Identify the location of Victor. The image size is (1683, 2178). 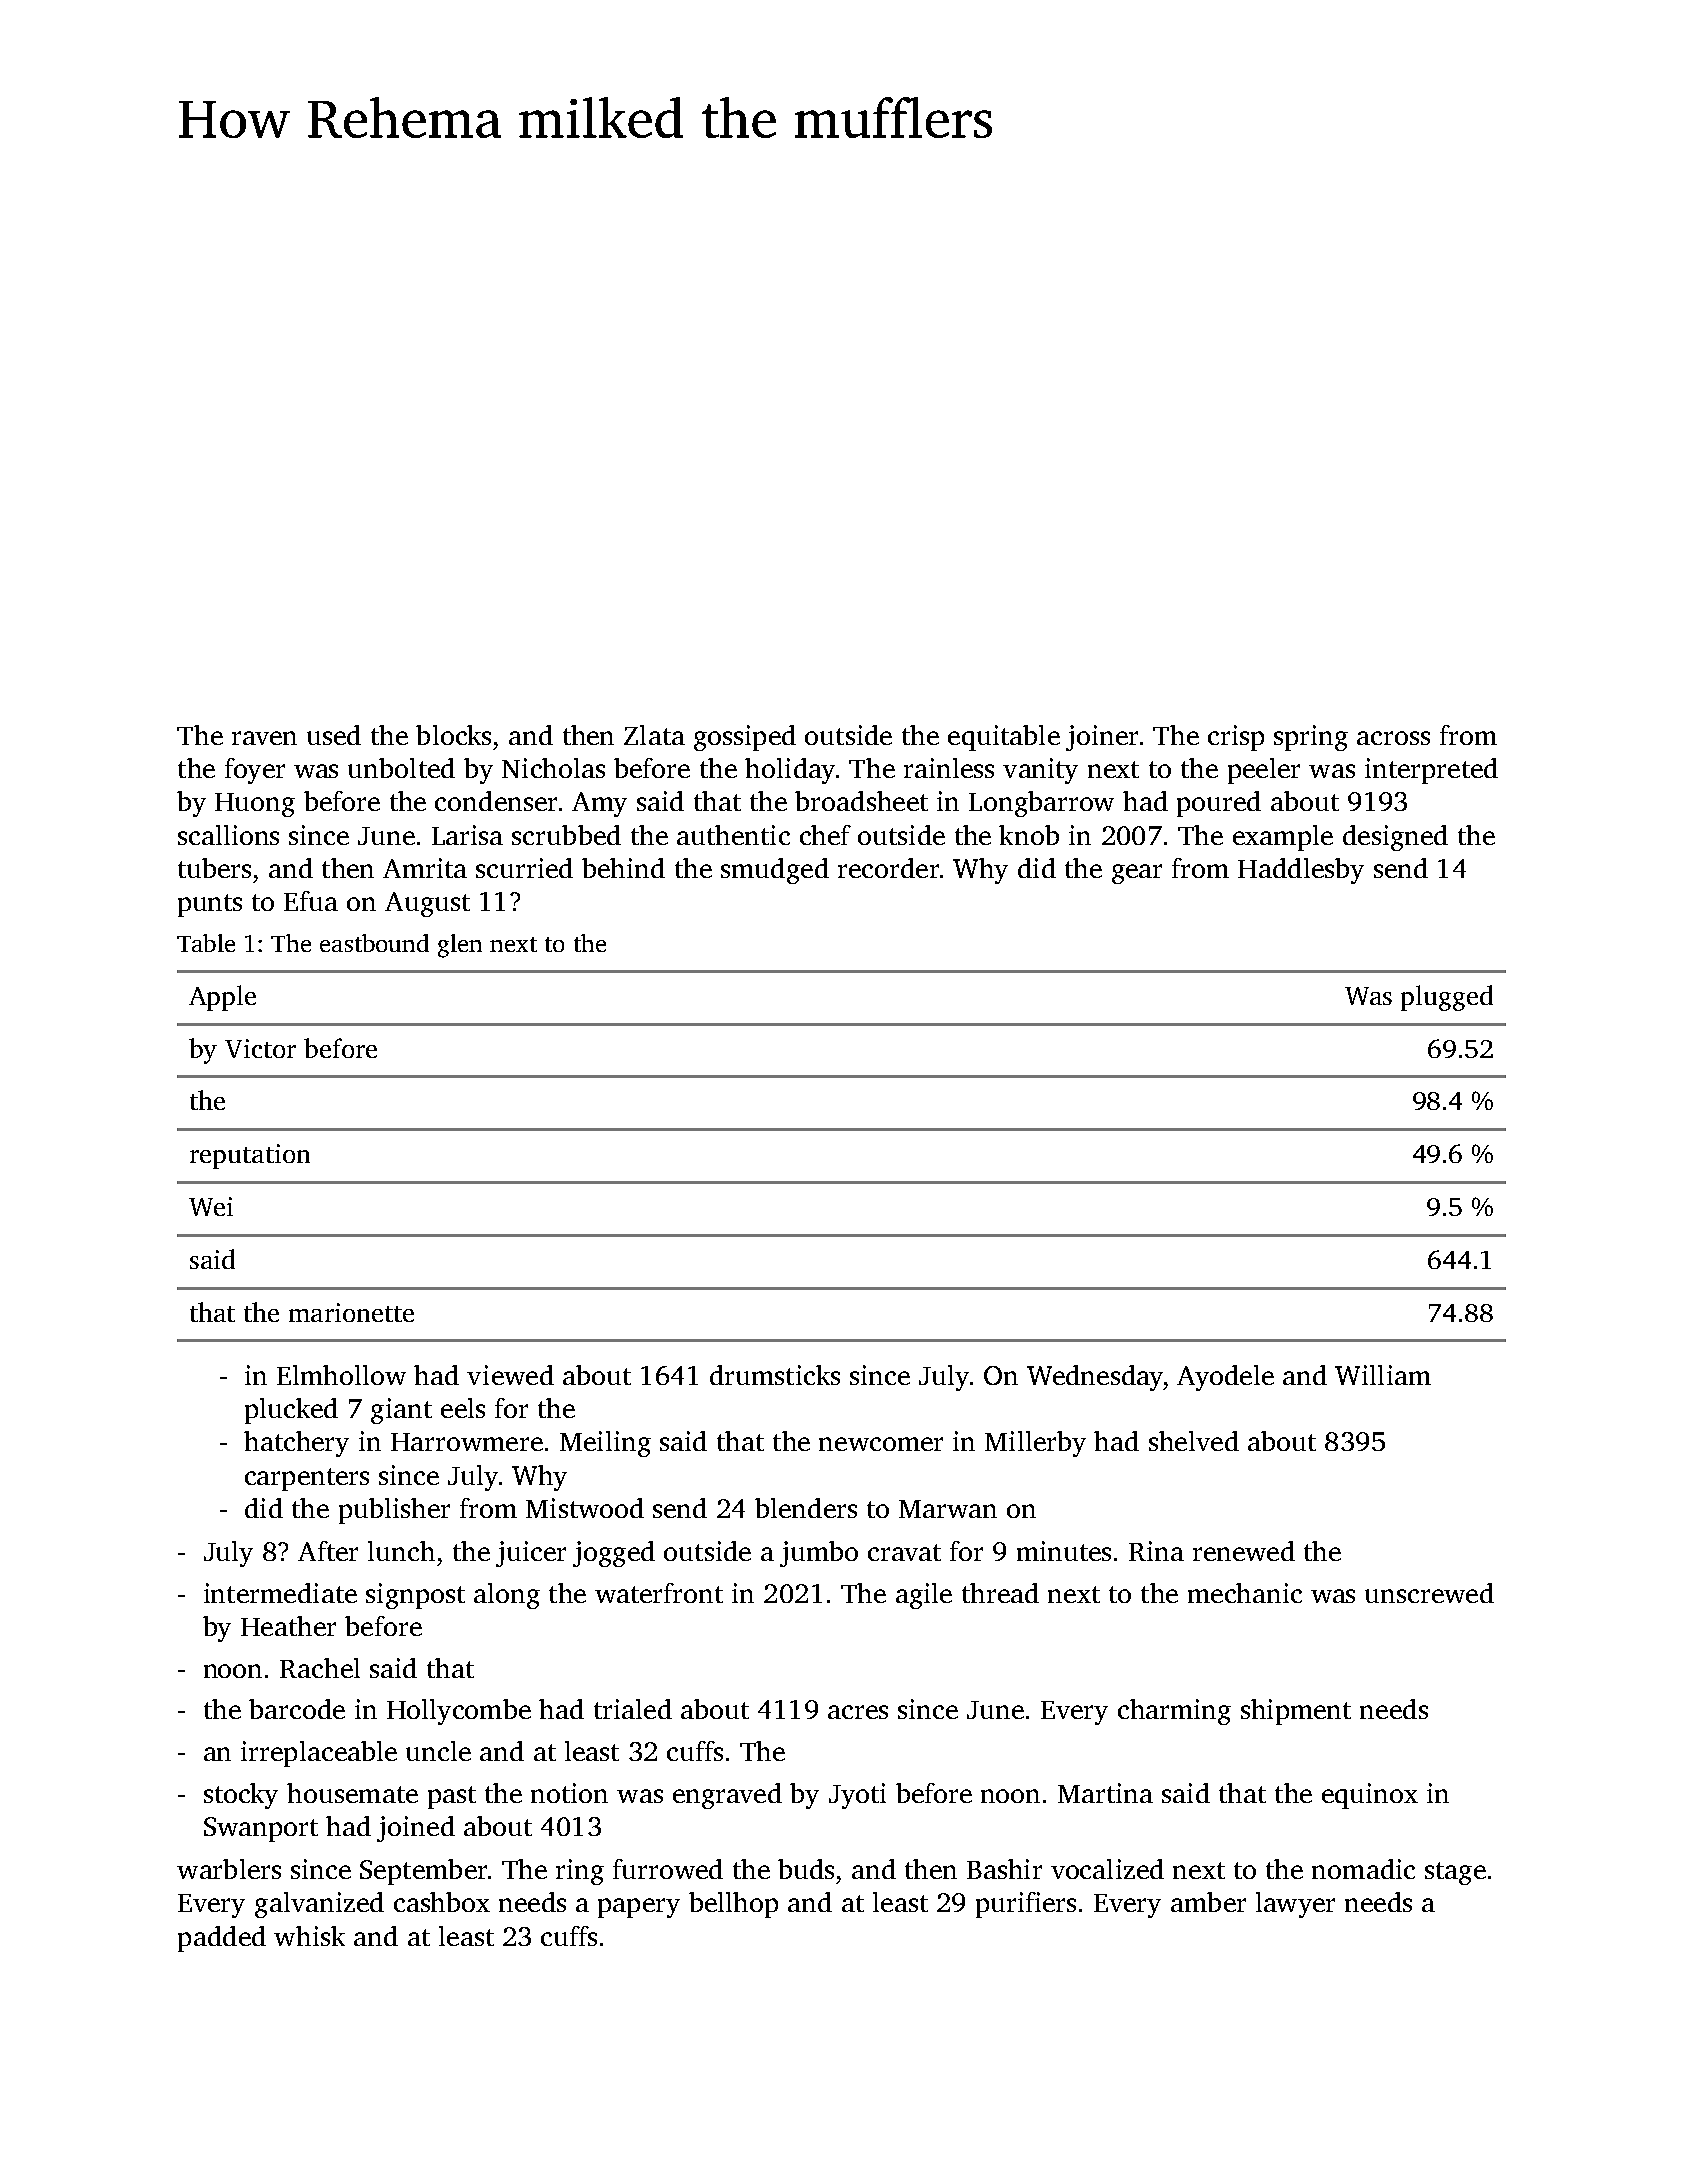
(260, 1048).
